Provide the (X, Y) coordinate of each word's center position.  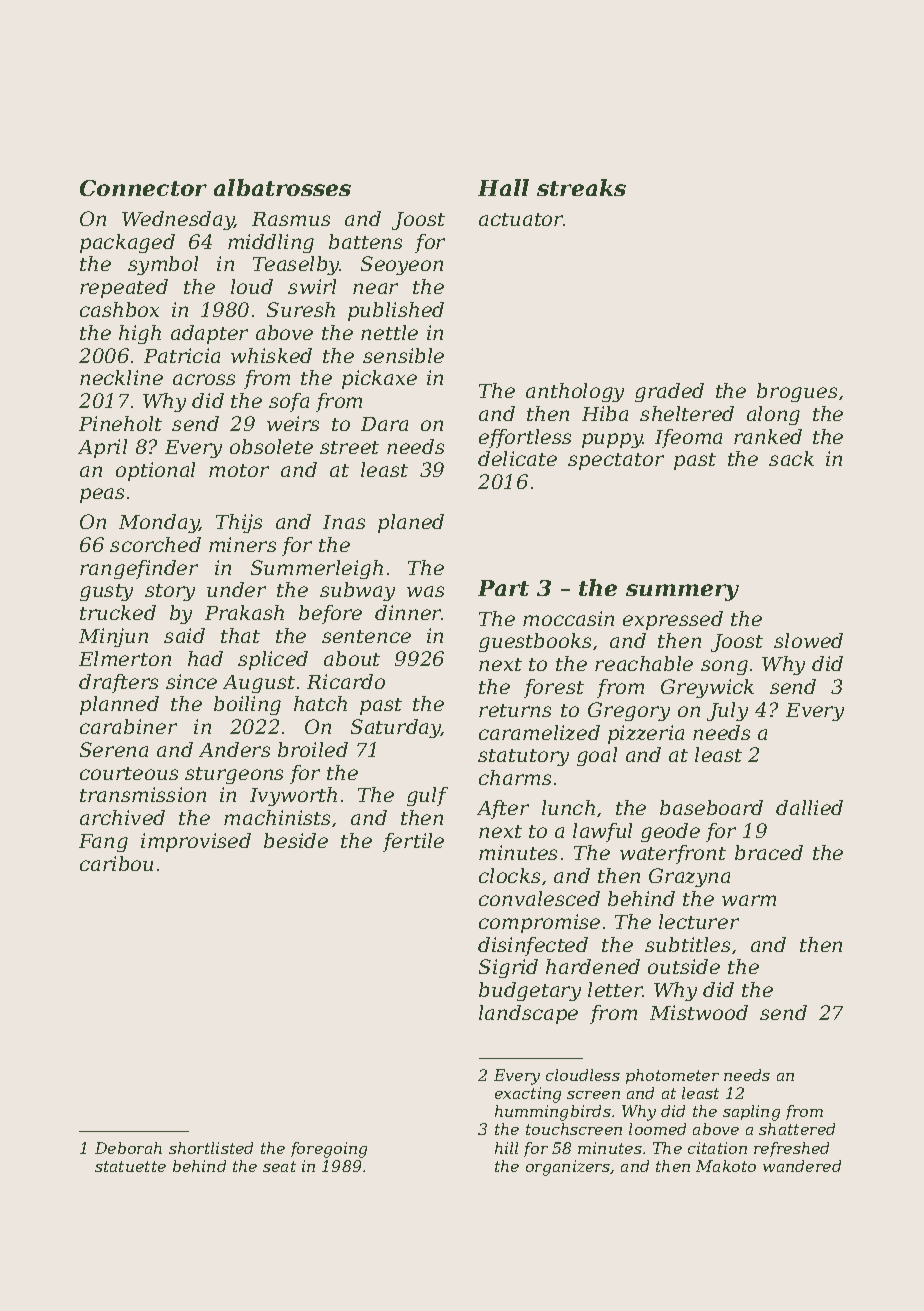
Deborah (128, 1148)
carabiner (128, 726)
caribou (116, 863)
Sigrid (508, 968)
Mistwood (699, 1012)
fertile (413, 842)
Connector (143, 188)
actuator (521, 219)
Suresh (301, 309)
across (204, 379)
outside (684, 966)
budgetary (530, 991)
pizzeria (646, 734)
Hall (503, 187)
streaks (581, 187)
